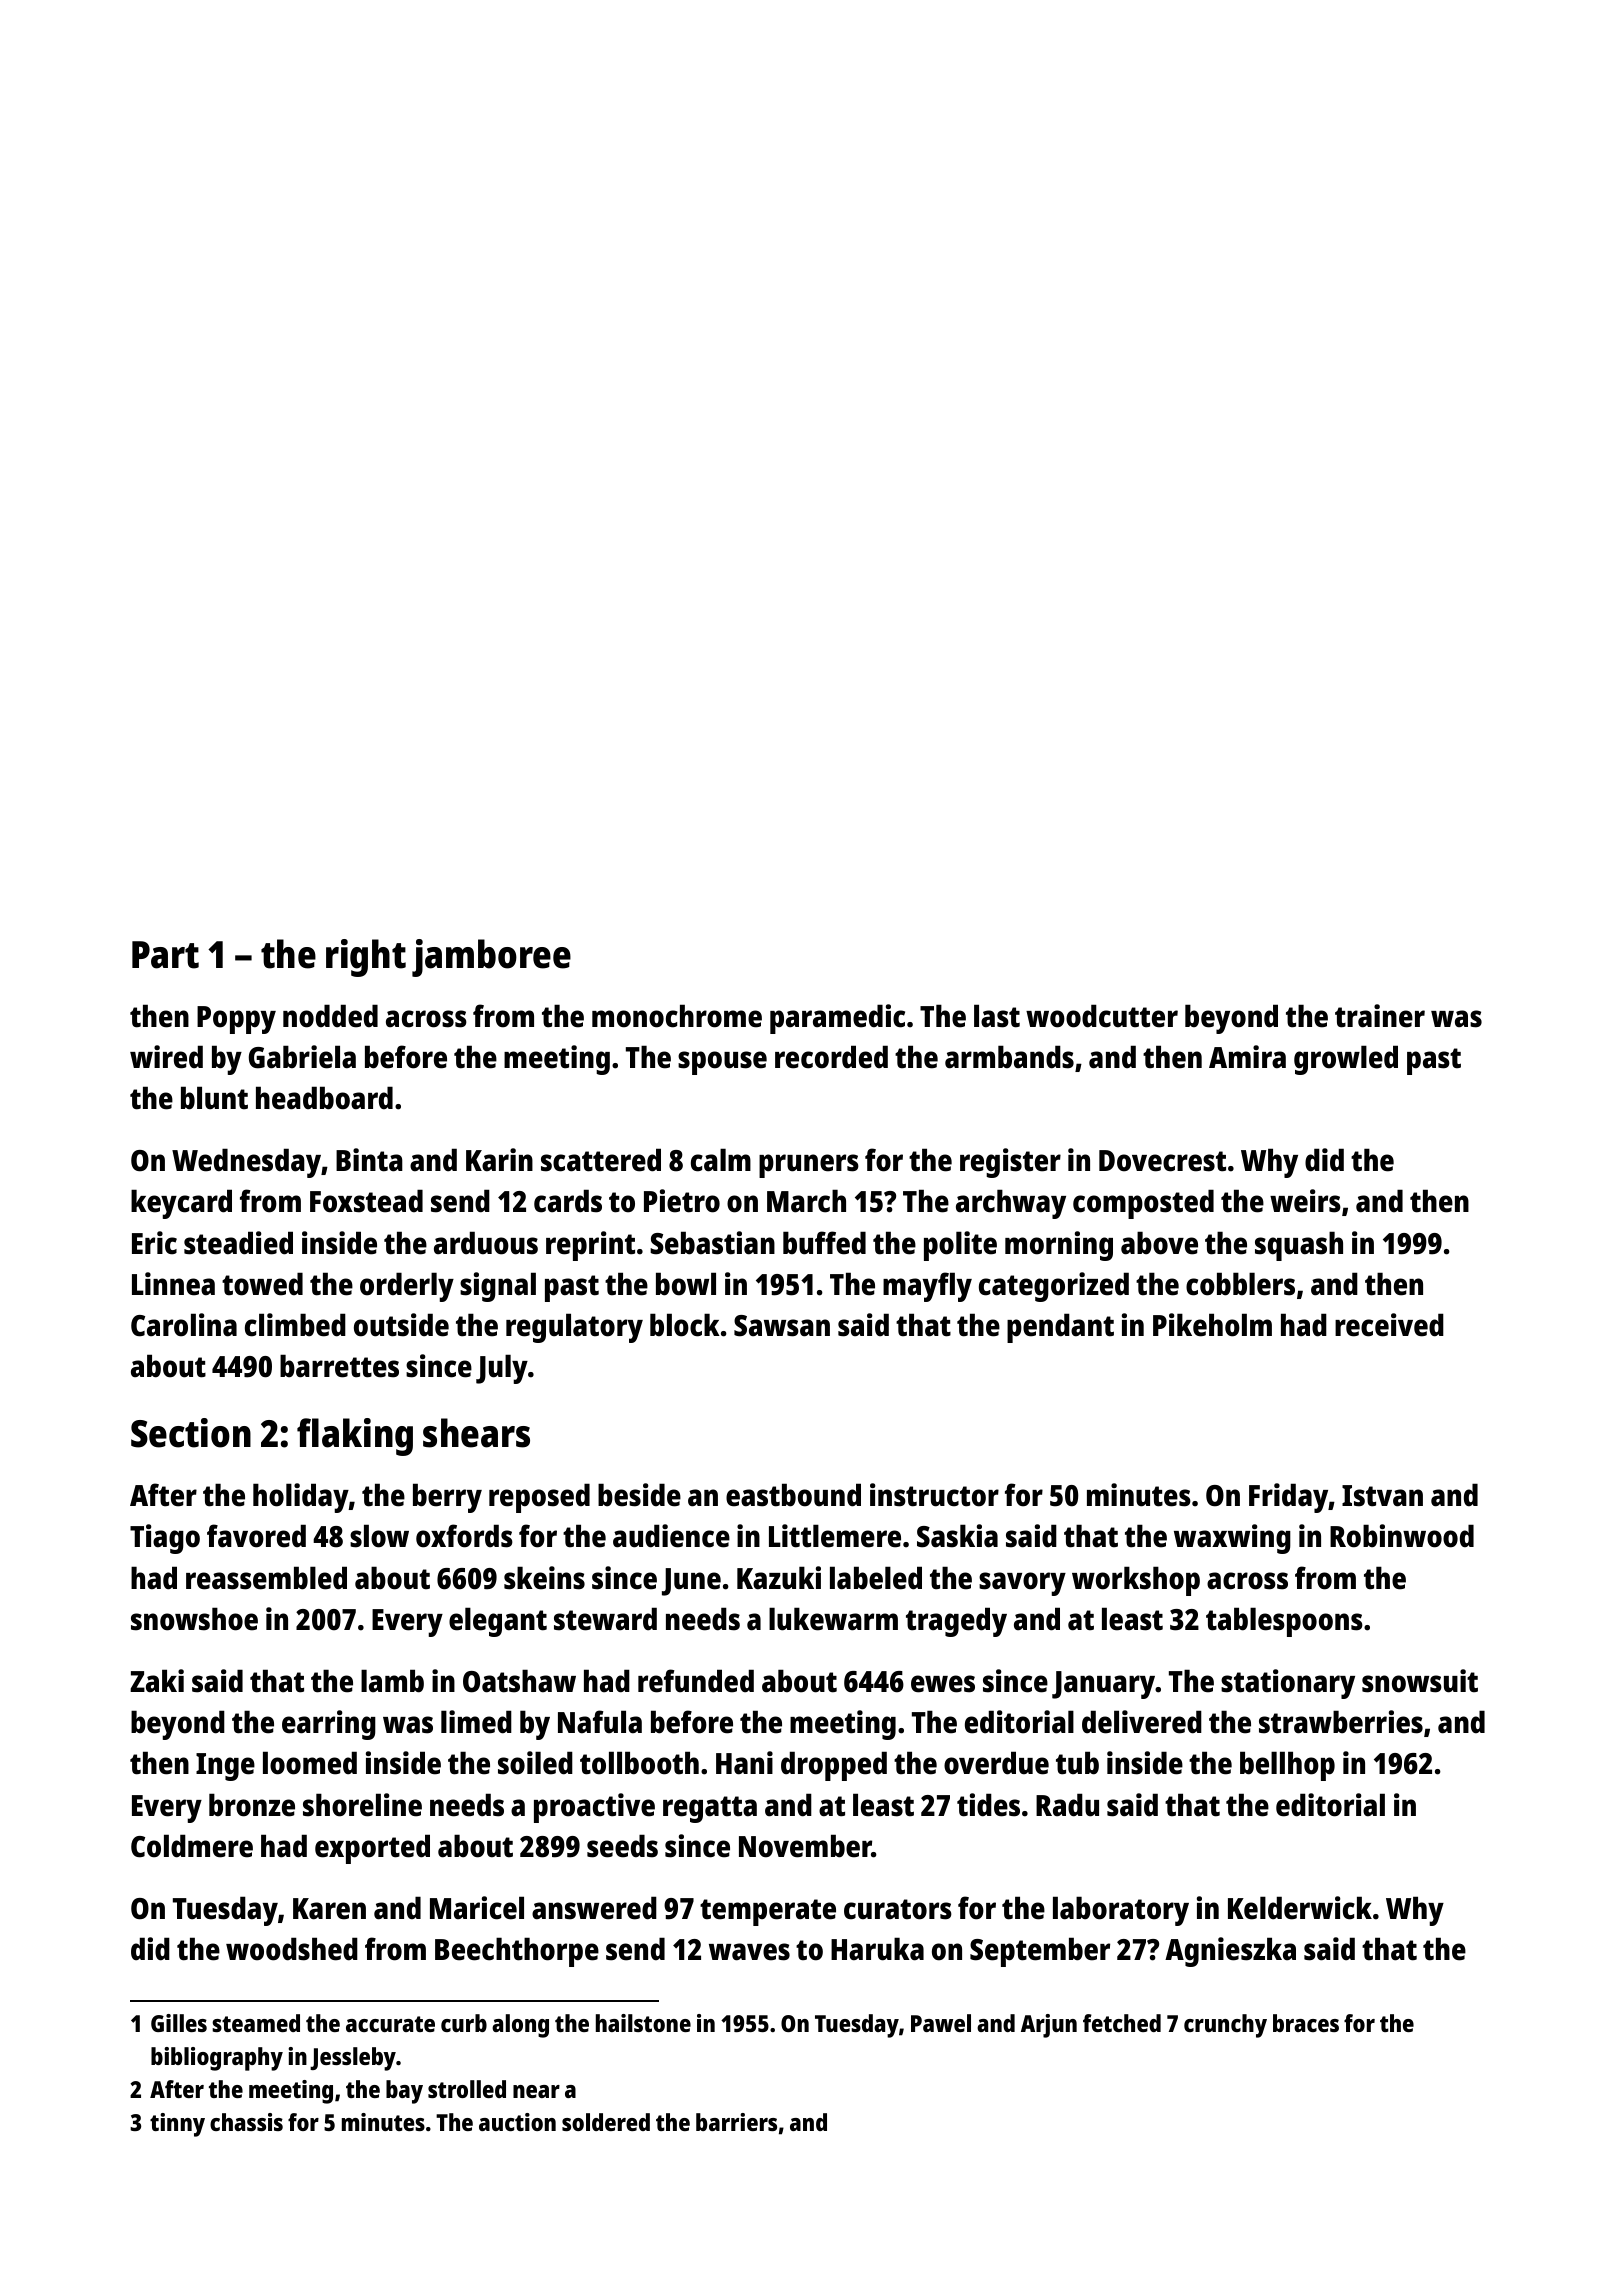 The width and height of the document is (1620, 2292). I want to click on received, so click(1389, 1325).
